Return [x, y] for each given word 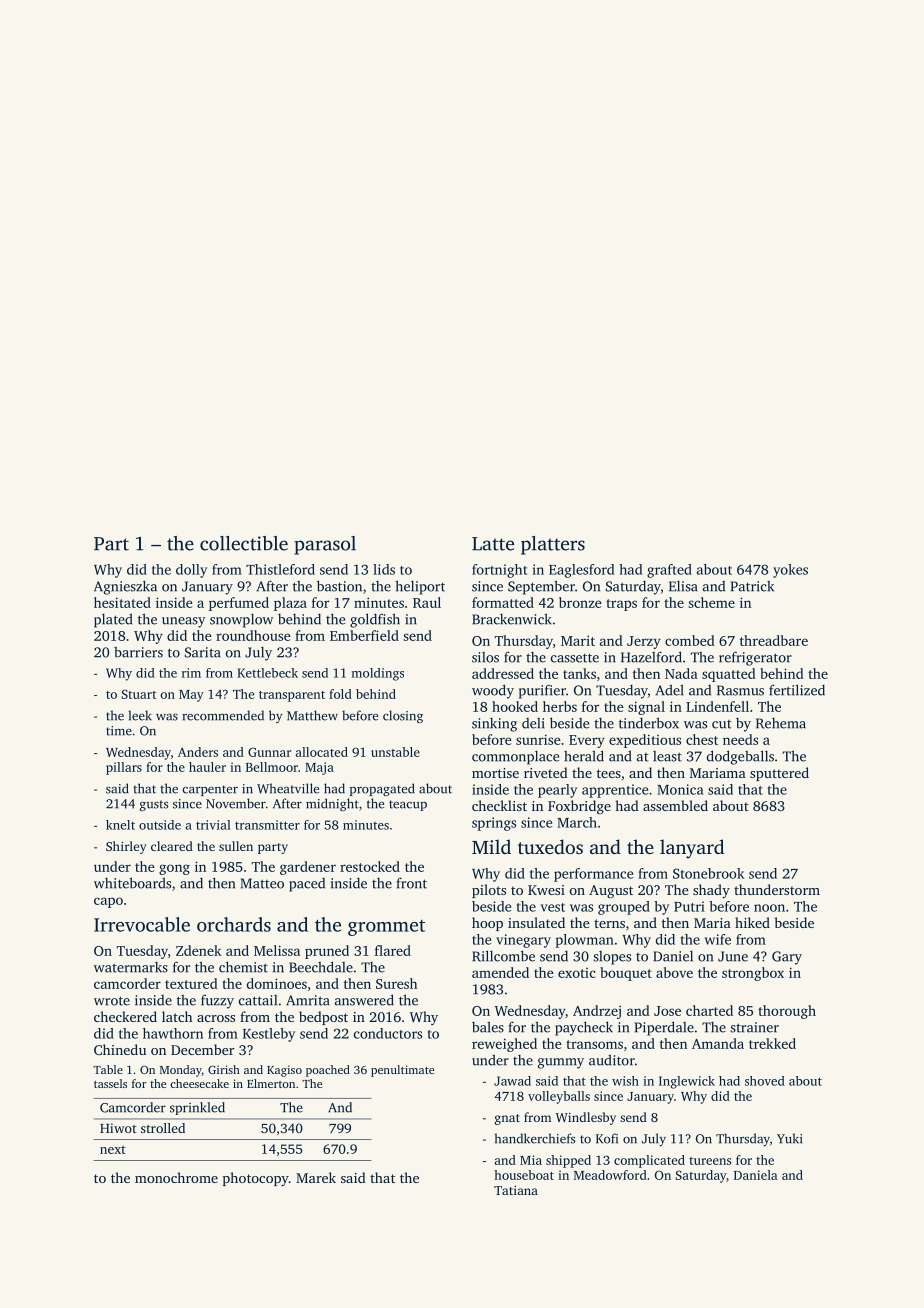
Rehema [781, 723]
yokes [790, 571]
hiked [752, 922]
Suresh [396, 983]
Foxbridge [579, 807]
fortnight [499, 571]
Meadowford [610, 1175]
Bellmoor [272, 767]
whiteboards [132, 883]
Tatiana [516, 1190]
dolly [191, 571]
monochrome [176, 1177]
